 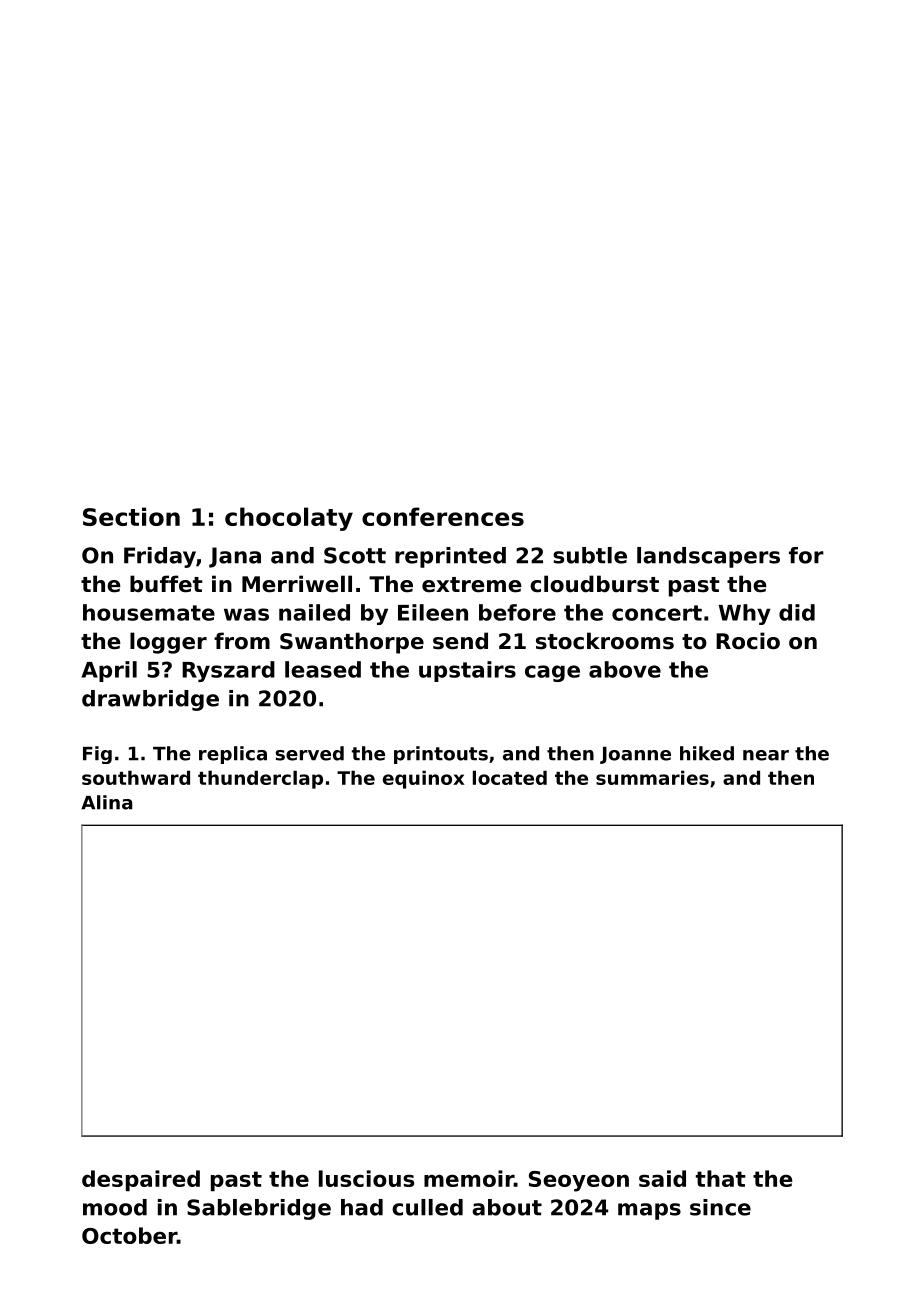 I want to click on located, so click(x=510, y=777).
